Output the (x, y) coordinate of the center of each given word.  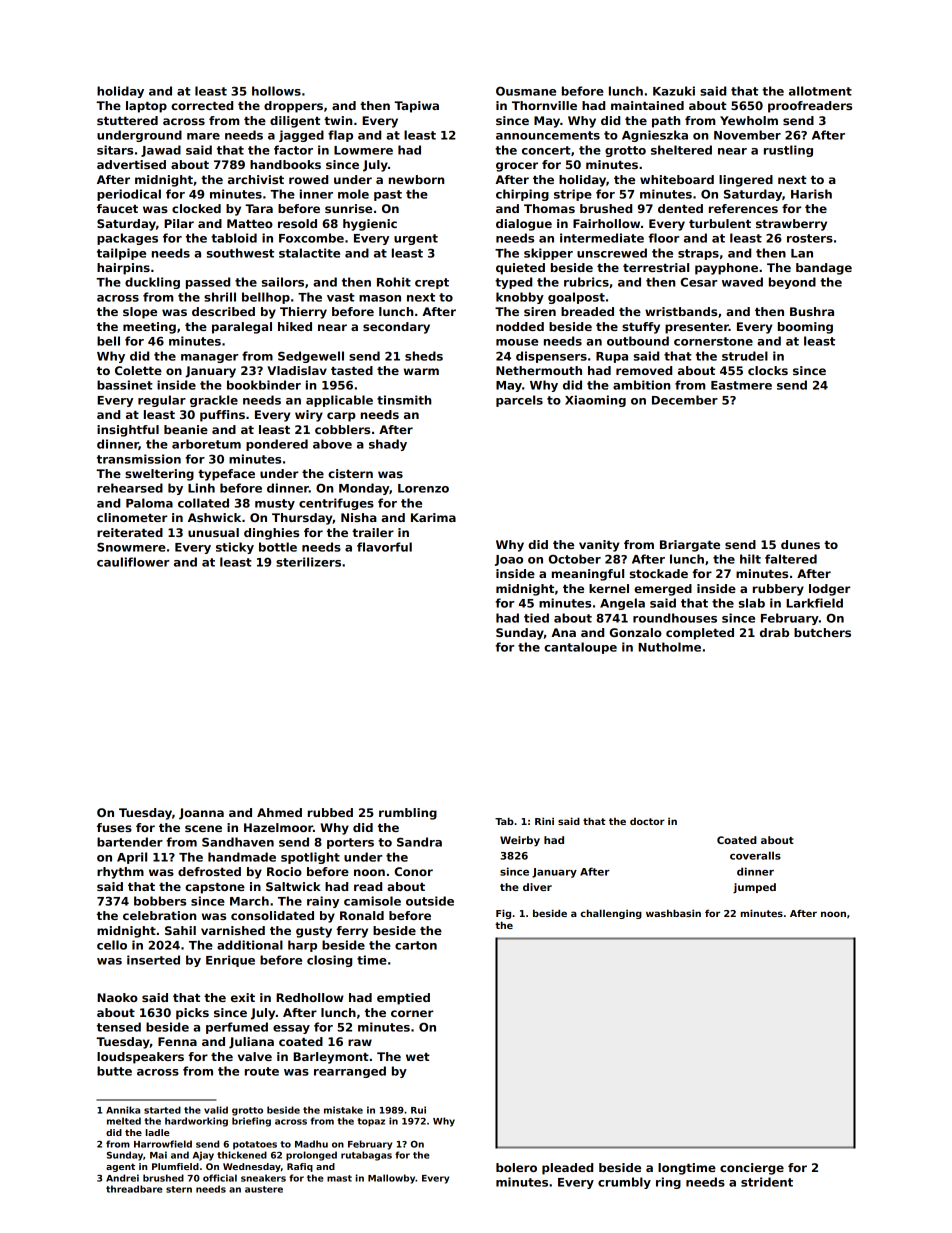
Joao (509, 560)
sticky (235, 548)
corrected (202, 105)
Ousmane (526, 91)
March (249, 901)
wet (418, 1057)
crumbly (624, 1183)
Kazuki (674, 91)
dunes (800, 544)
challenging (611, 914)
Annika (123, 1110)
